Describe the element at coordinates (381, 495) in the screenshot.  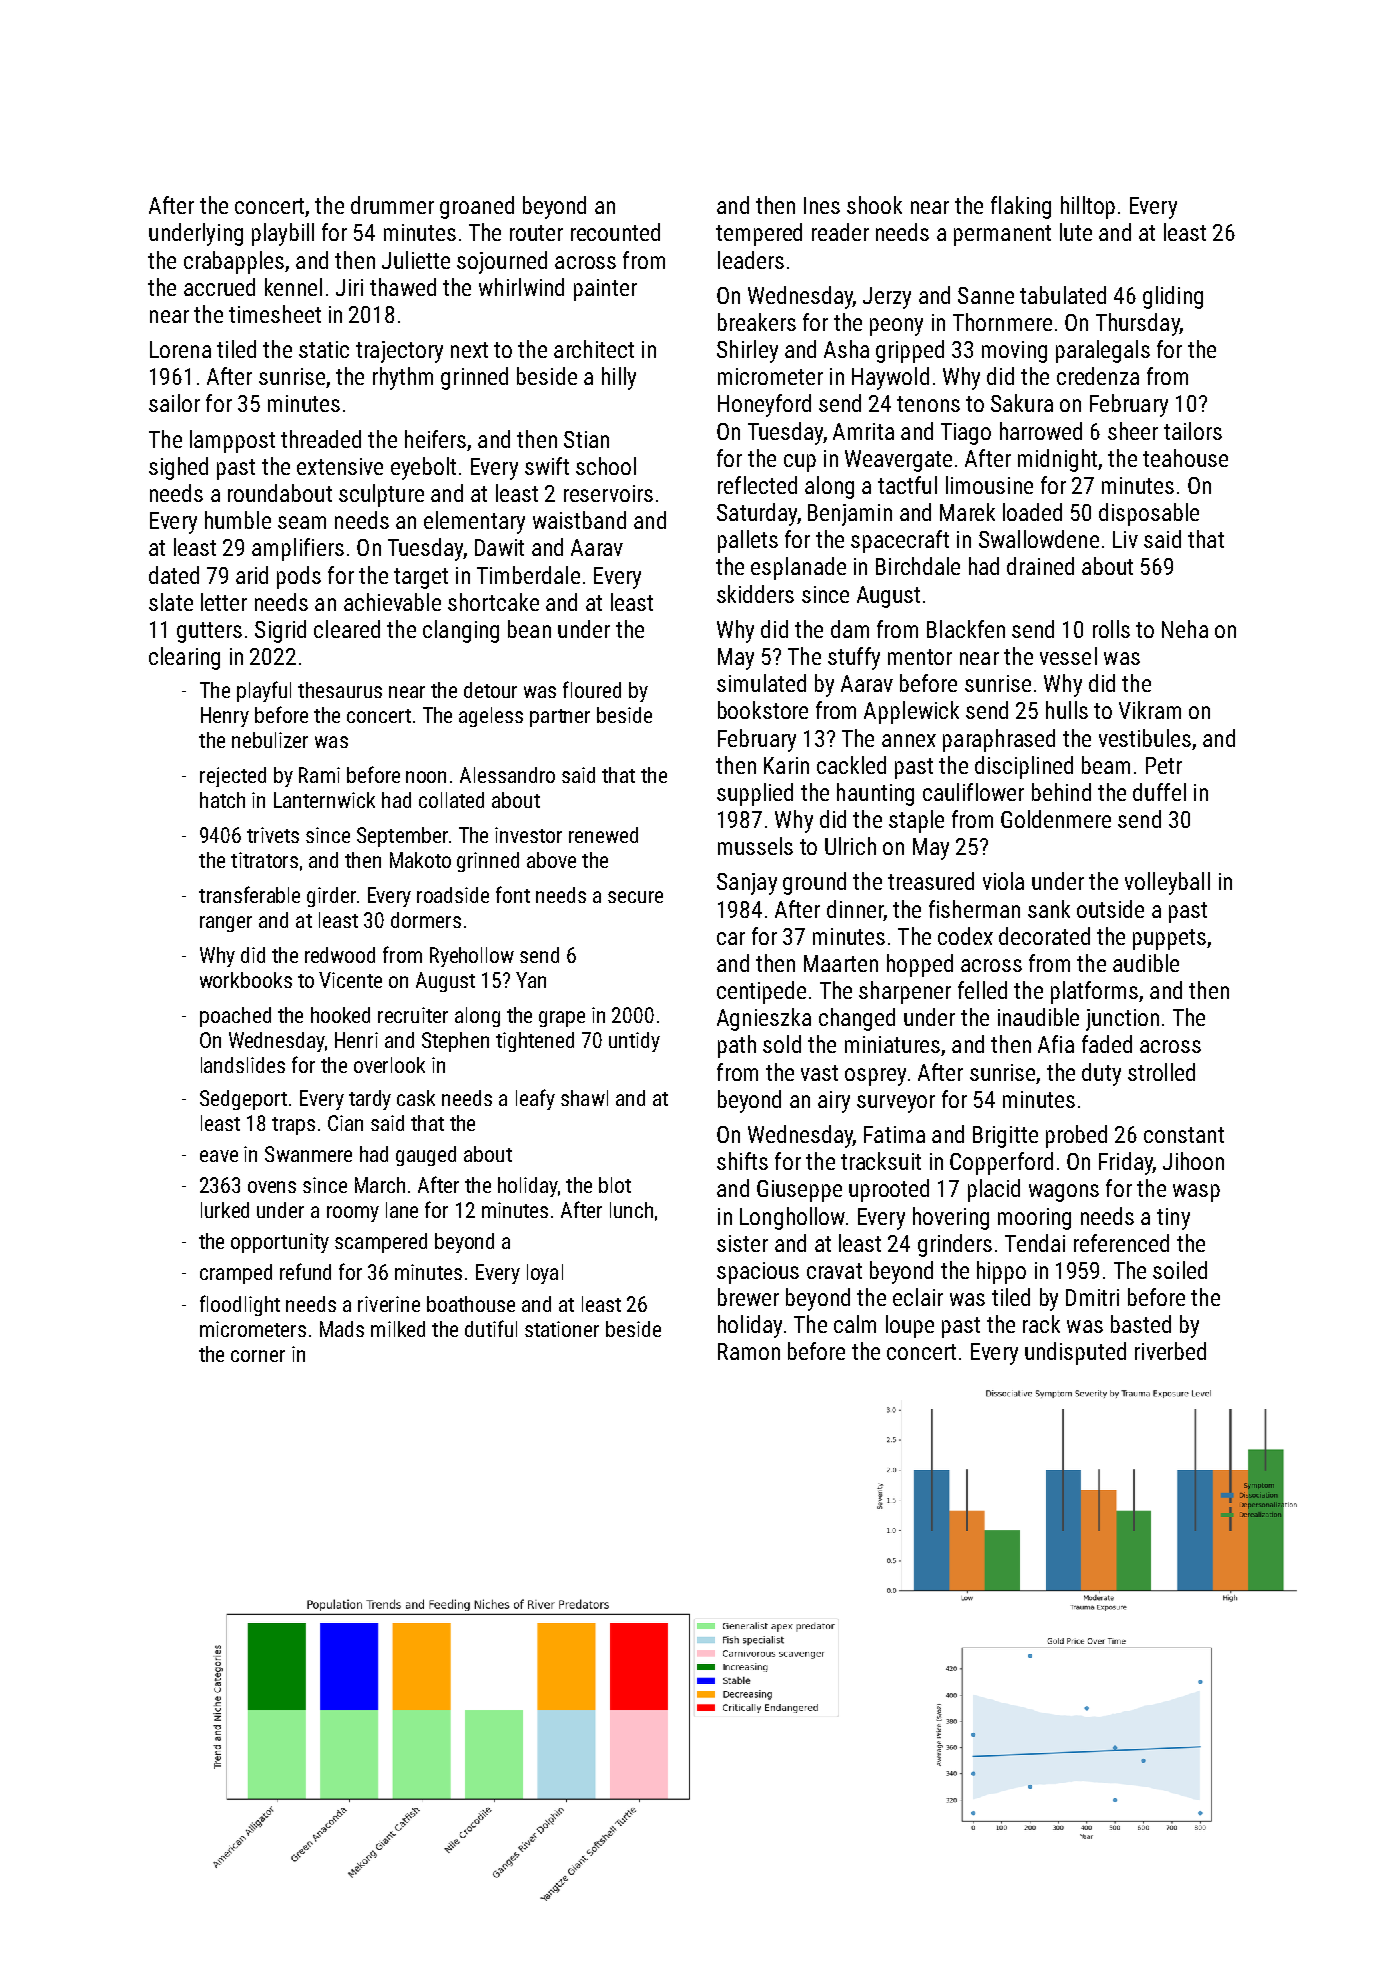
I see `sculpture` at that location.
